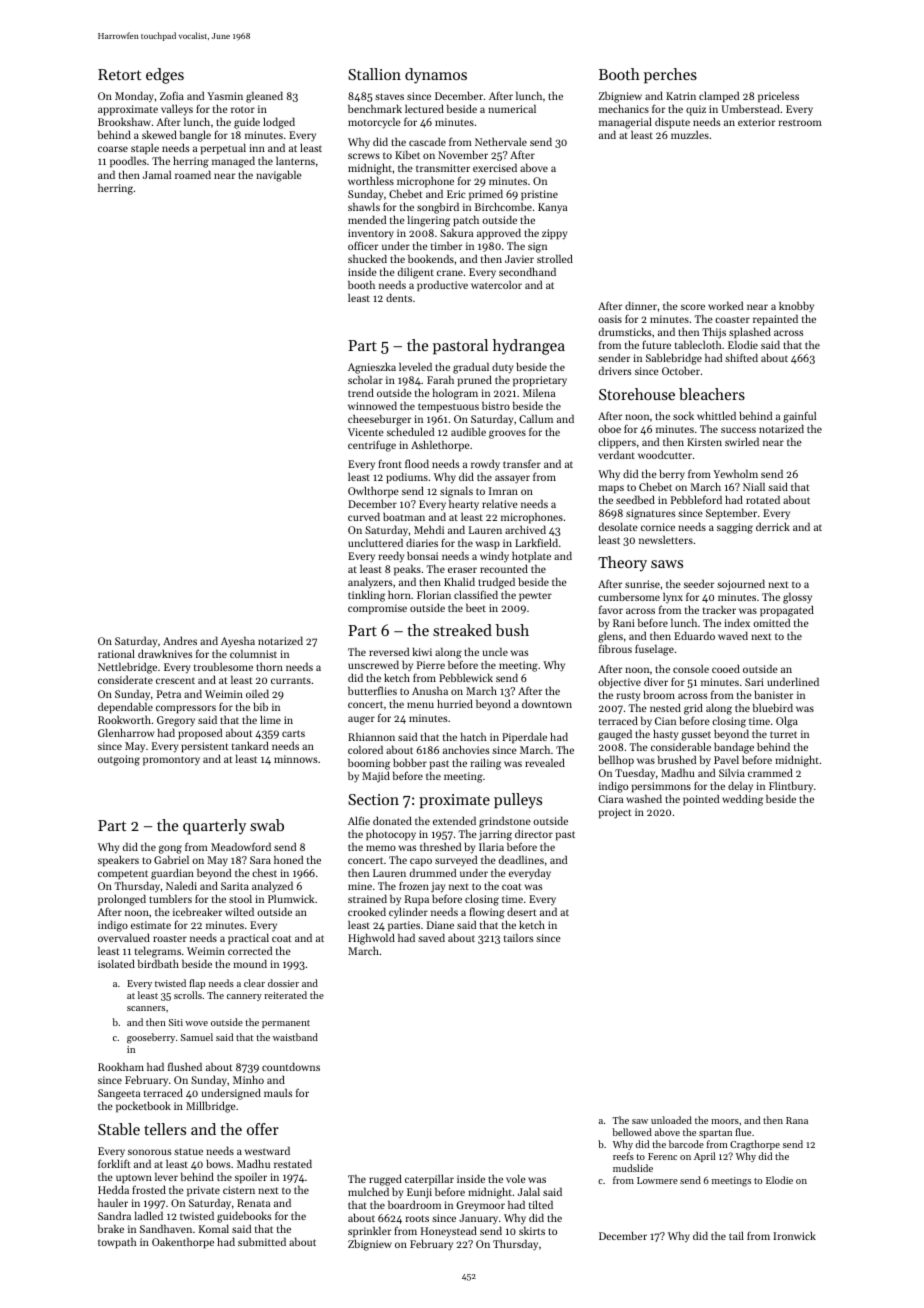 This screenshot has width=924, height=1308. I want to click on Greymoor, so click(480, 1206).
